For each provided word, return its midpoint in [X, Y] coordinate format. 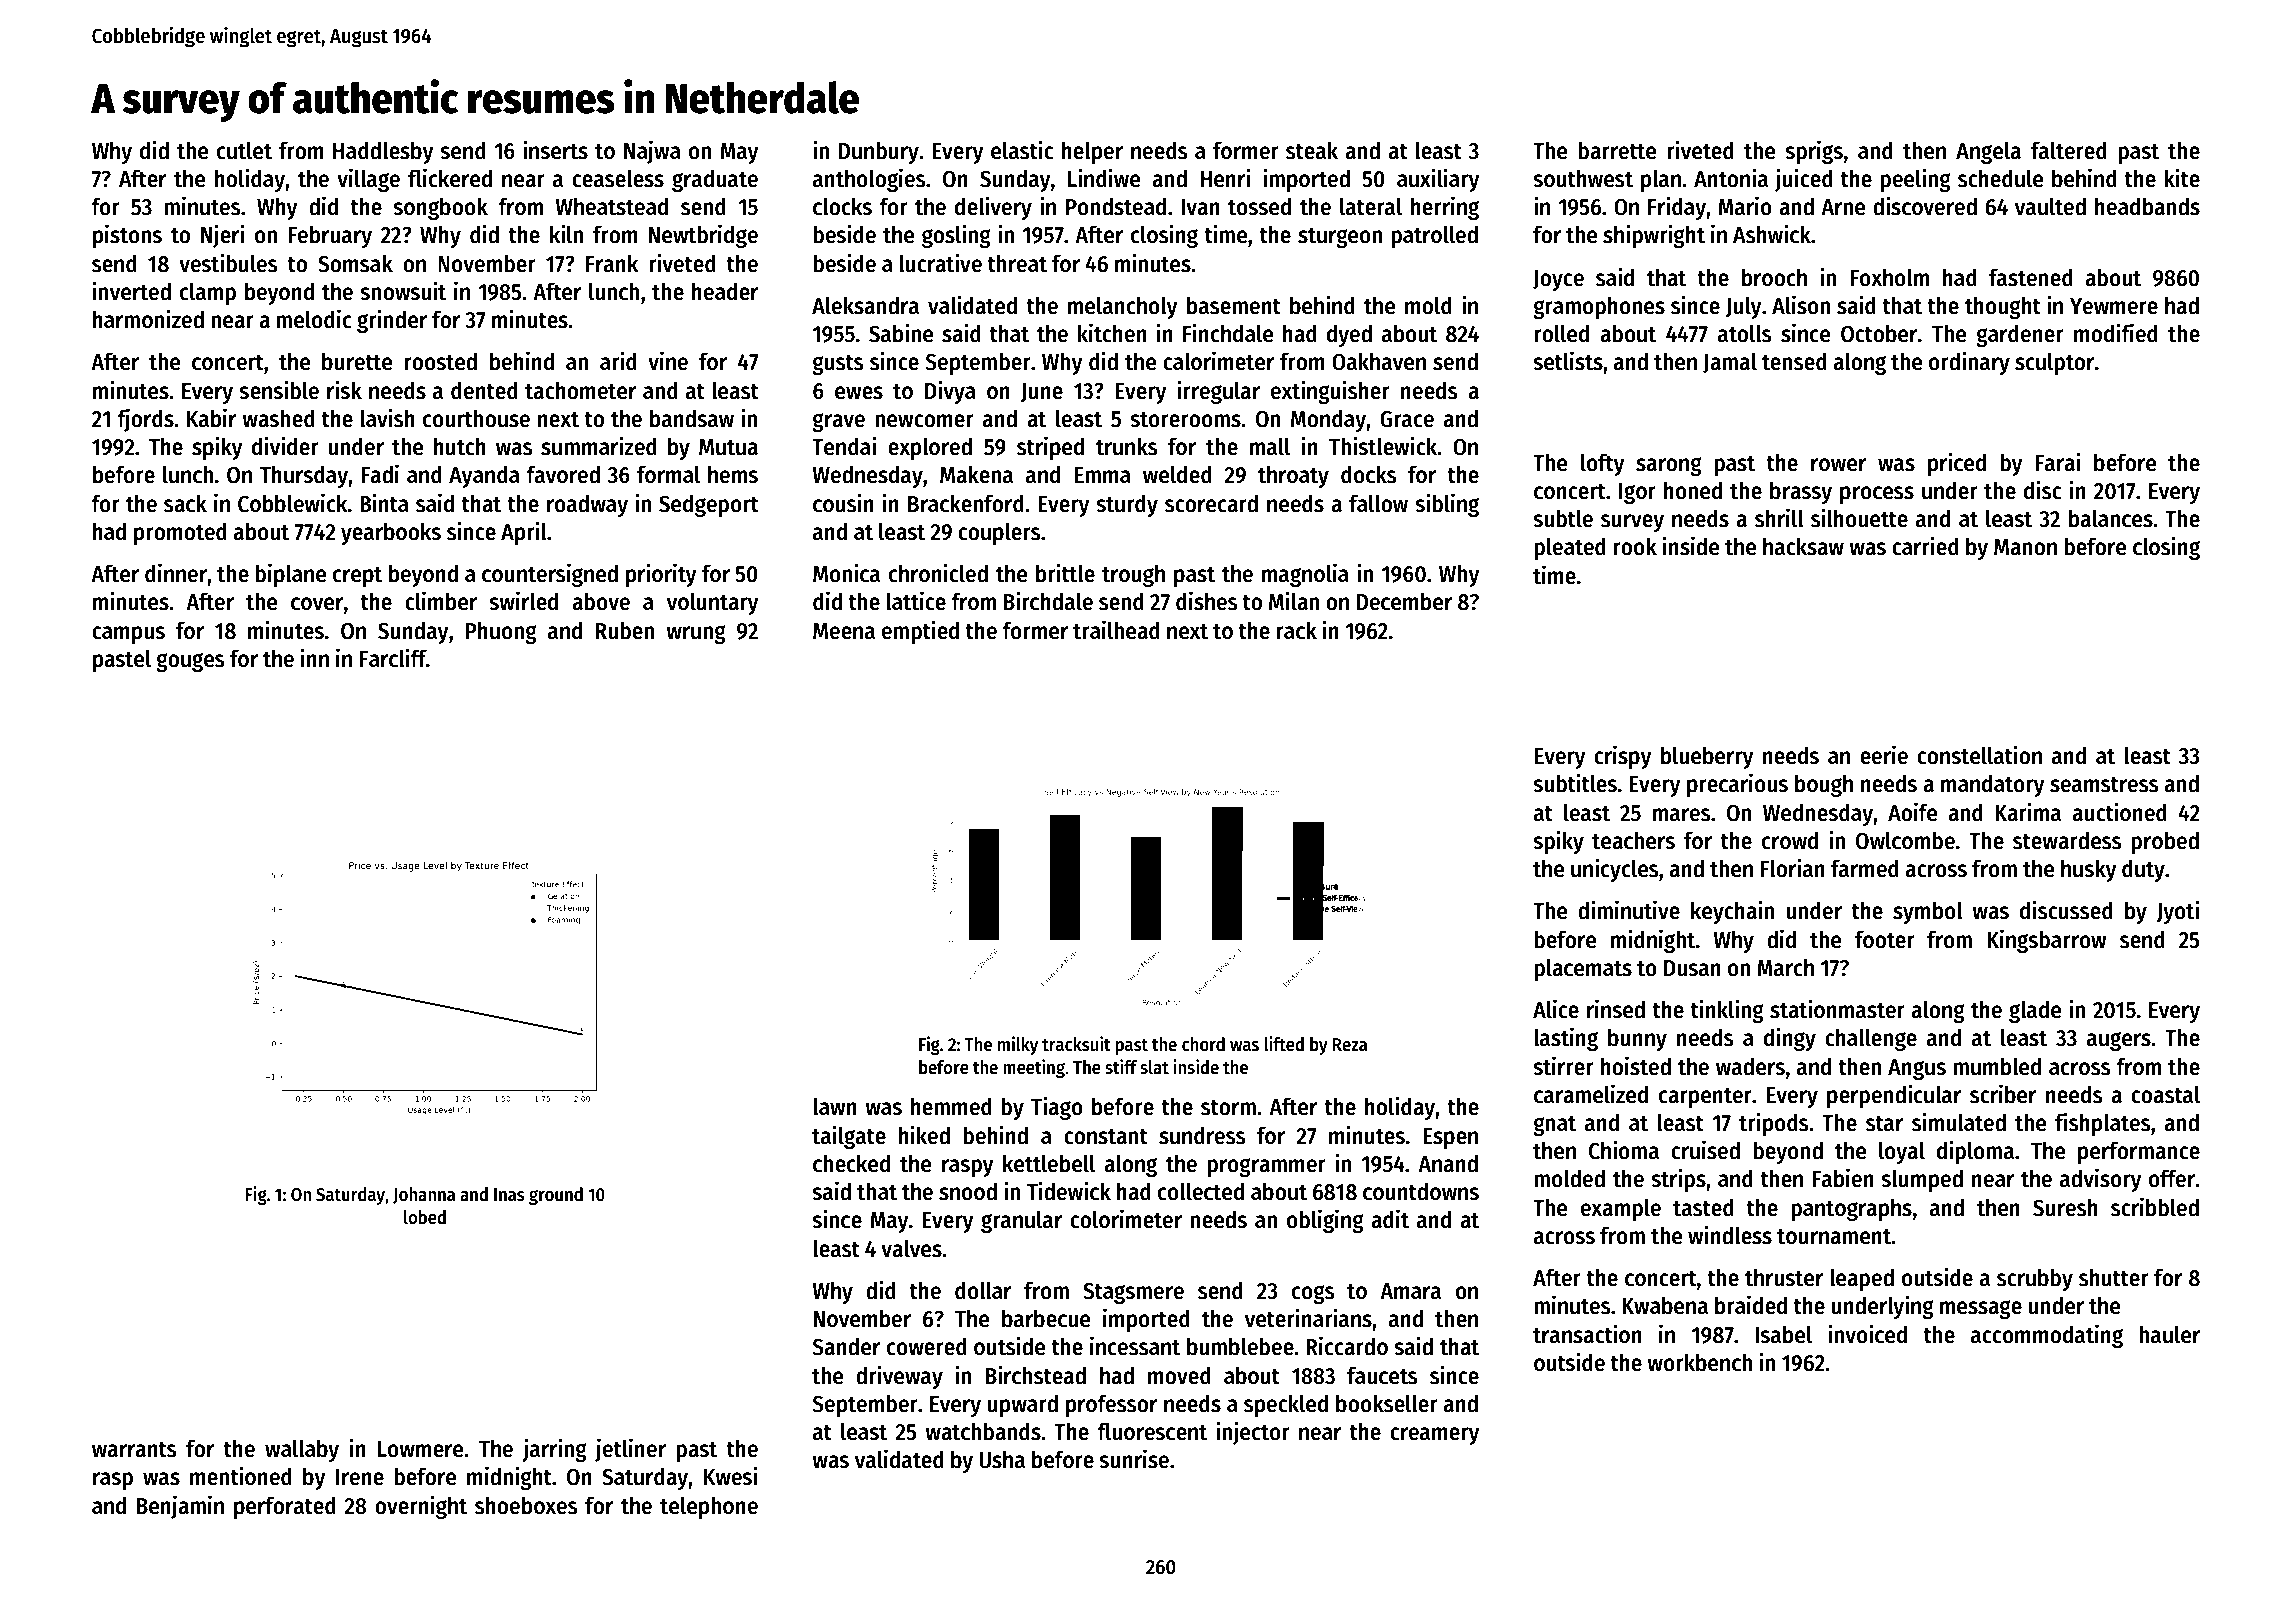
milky [1018, 1045]
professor [1111, 1405]
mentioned [241, 1476]
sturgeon [1340, 237]
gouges [190, 662]
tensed [1794, 361]
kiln [566, 234]
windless [1730, 1235]
